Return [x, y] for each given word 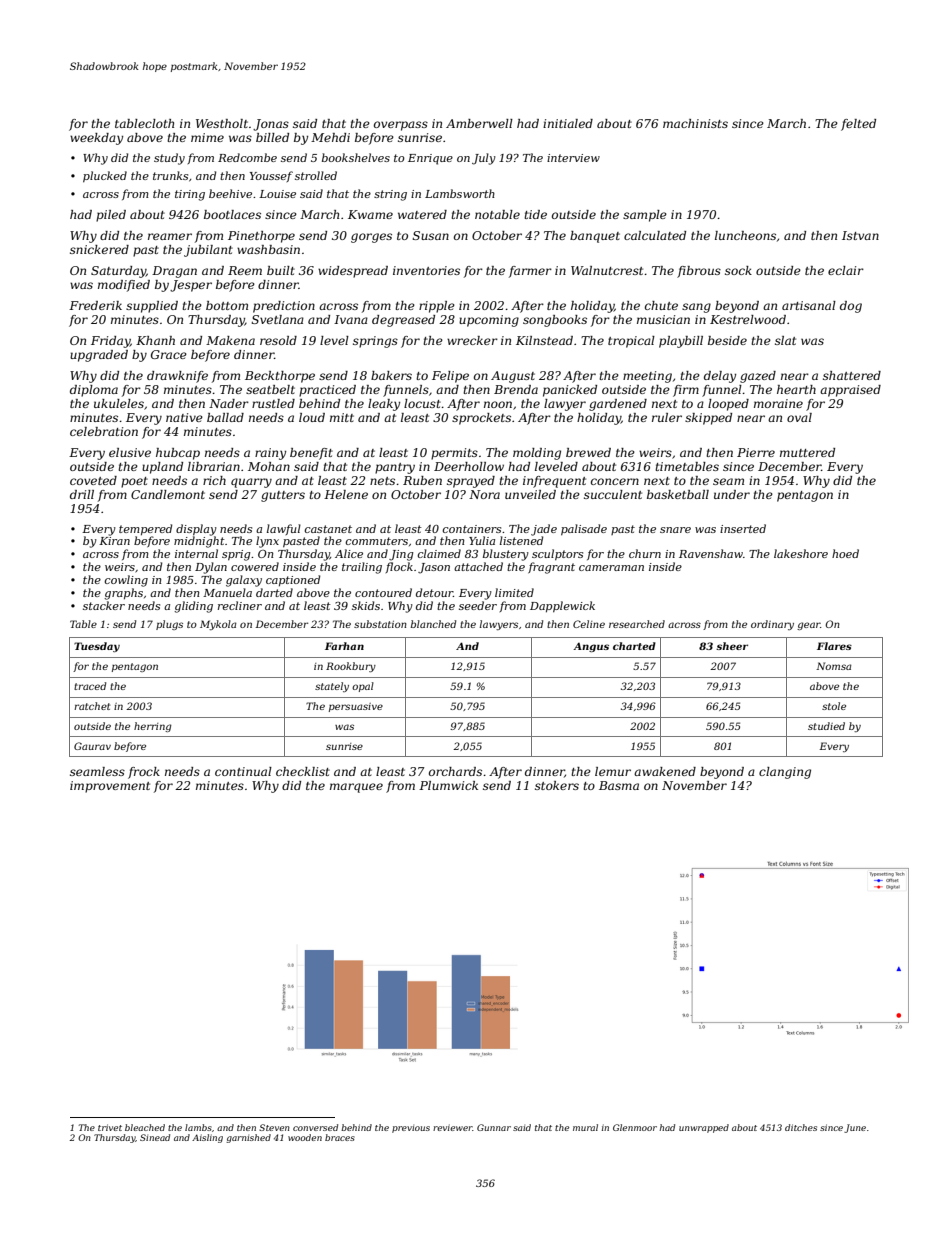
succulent [613, 494]
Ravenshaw [711, 553]
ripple [437, 307]
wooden [305, 1137]
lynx [267, 542]
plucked [105, 176]
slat [785, 340]
